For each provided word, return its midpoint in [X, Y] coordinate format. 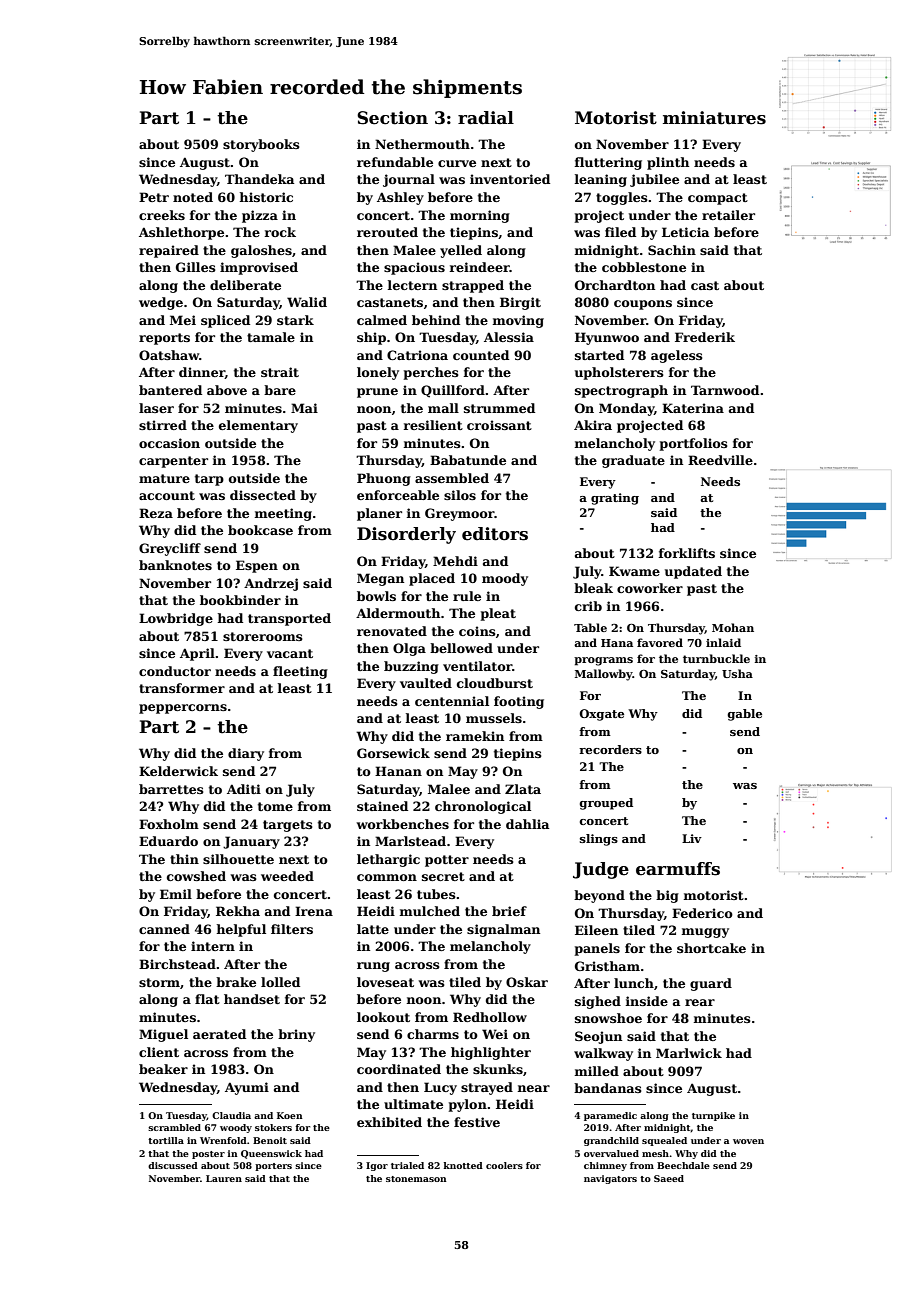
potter [447, 861]
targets [288, 826]
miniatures [714, 118]
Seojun [598, 1037]
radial [486, 118]
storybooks [261, 145]
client [159, 1052]
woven [748, 1141]
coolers [504, 1165]
